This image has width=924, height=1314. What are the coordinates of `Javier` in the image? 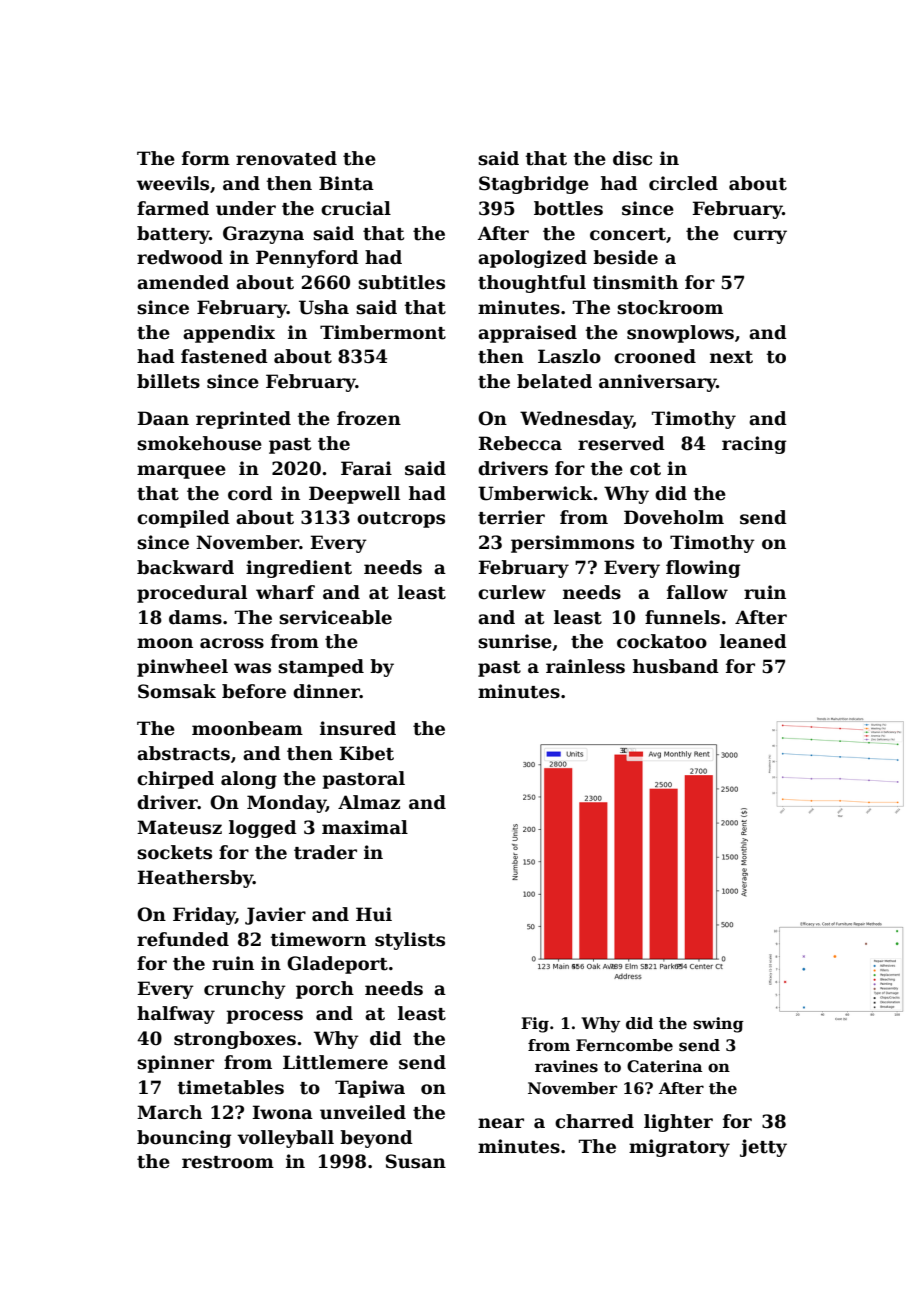 It's located at (275, 916).
